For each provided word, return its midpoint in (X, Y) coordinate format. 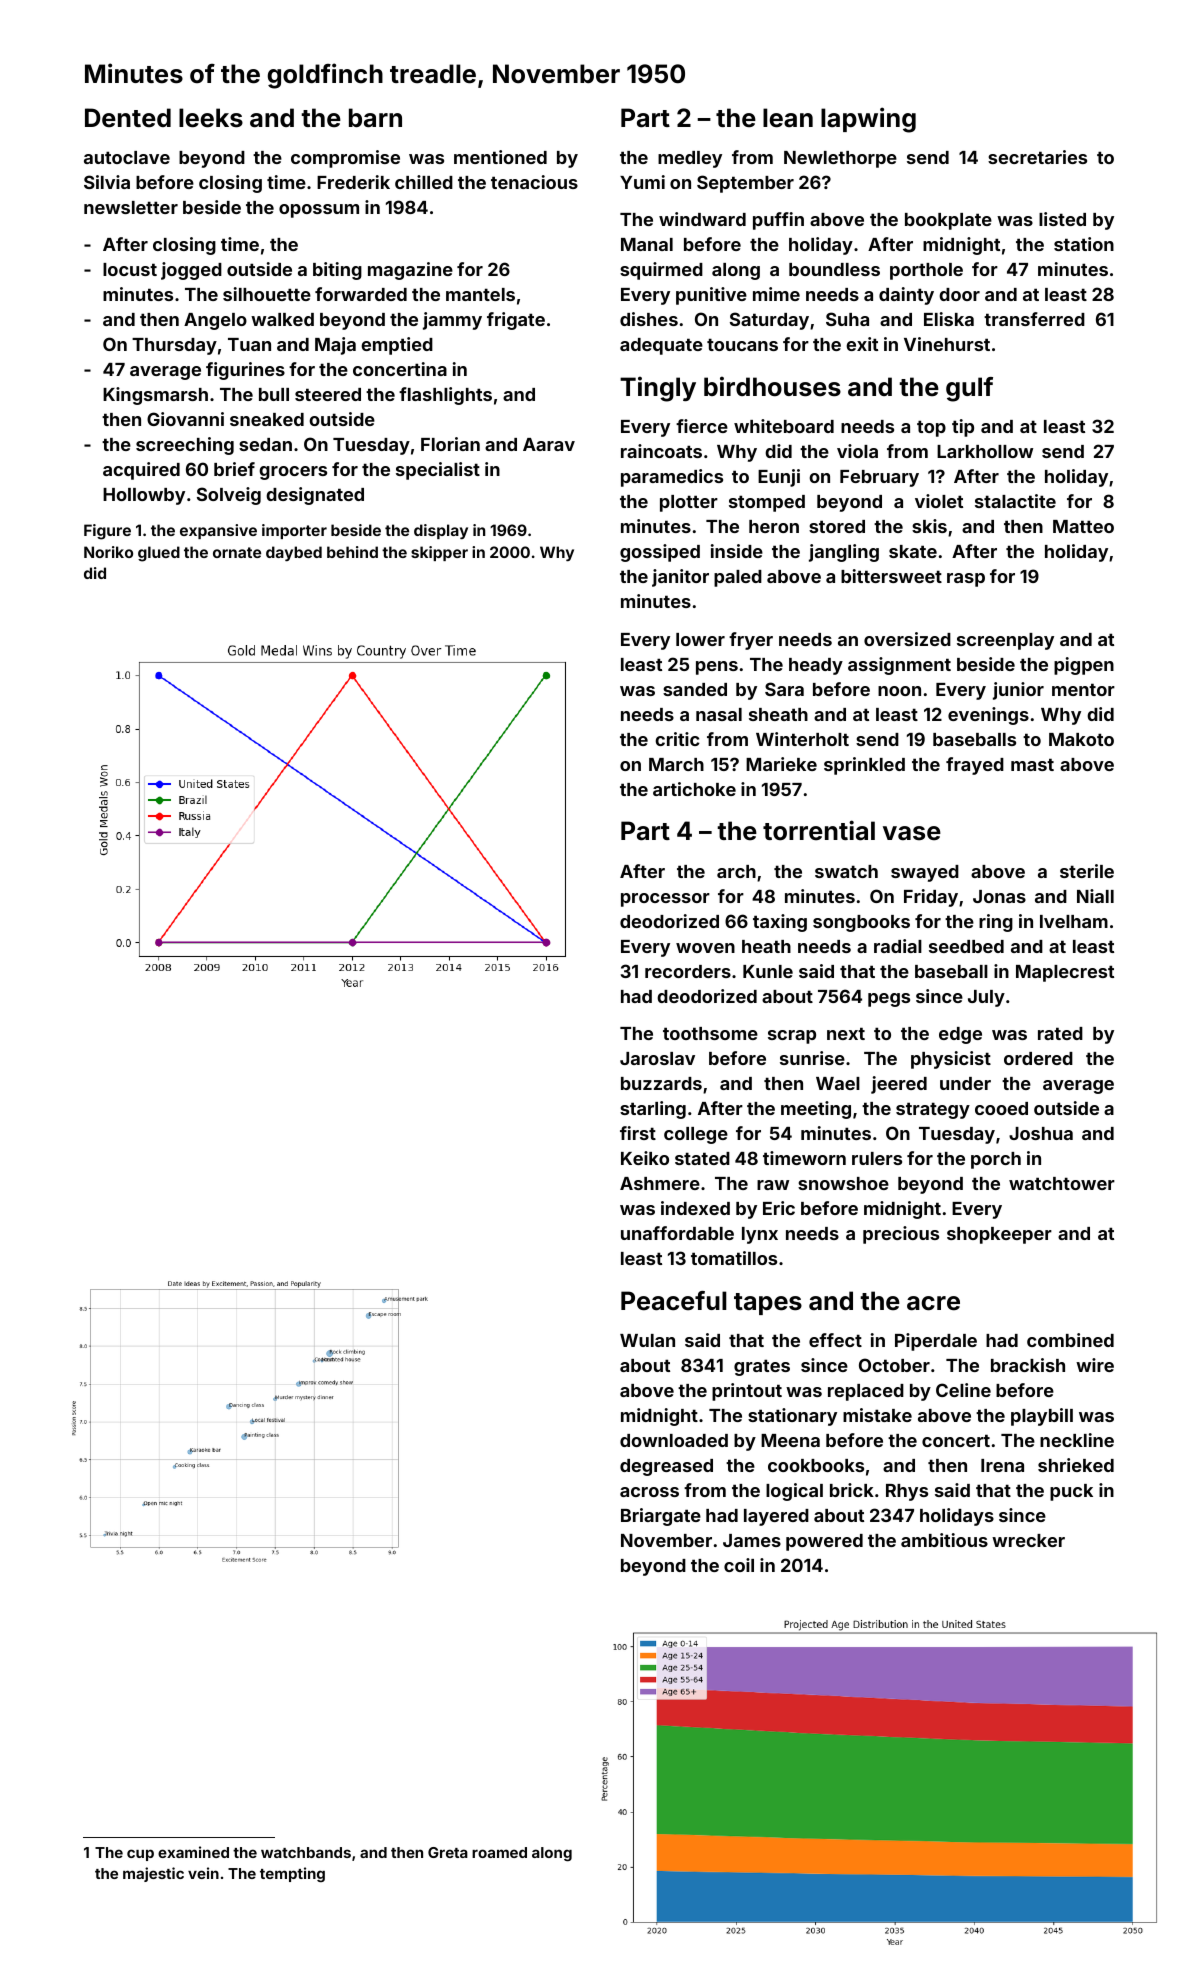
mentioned (500, 157)
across (649, 1492)
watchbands (306, 1852)
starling (653, 1110)
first (638, 1133)
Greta (448, 1852)
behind (352, 552)
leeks (211, 118)
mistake (877, 1415)
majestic (153, 1874)
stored (837, 526)
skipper (439, 553)
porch (996, 1160)
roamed (499, 1852)
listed (1062, 219)
